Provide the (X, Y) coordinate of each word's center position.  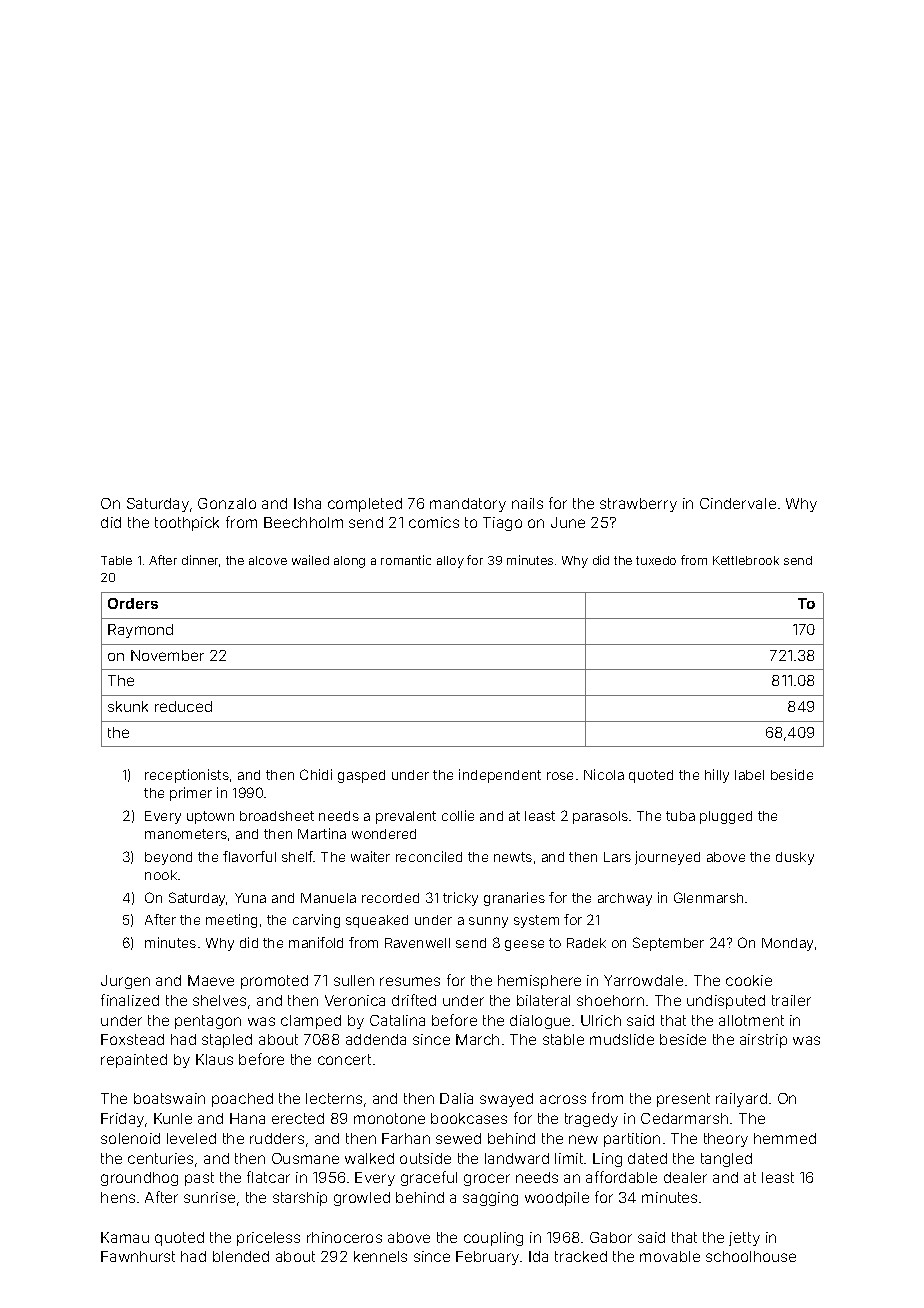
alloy (450, 562)
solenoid (130, 1138)
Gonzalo (227, 503)
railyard (741, 1100)
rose (560, 776)
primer (191, 794)
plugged (726, 817)
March (477, 1039)
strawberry (638, 505)
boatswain (169, 1098)
